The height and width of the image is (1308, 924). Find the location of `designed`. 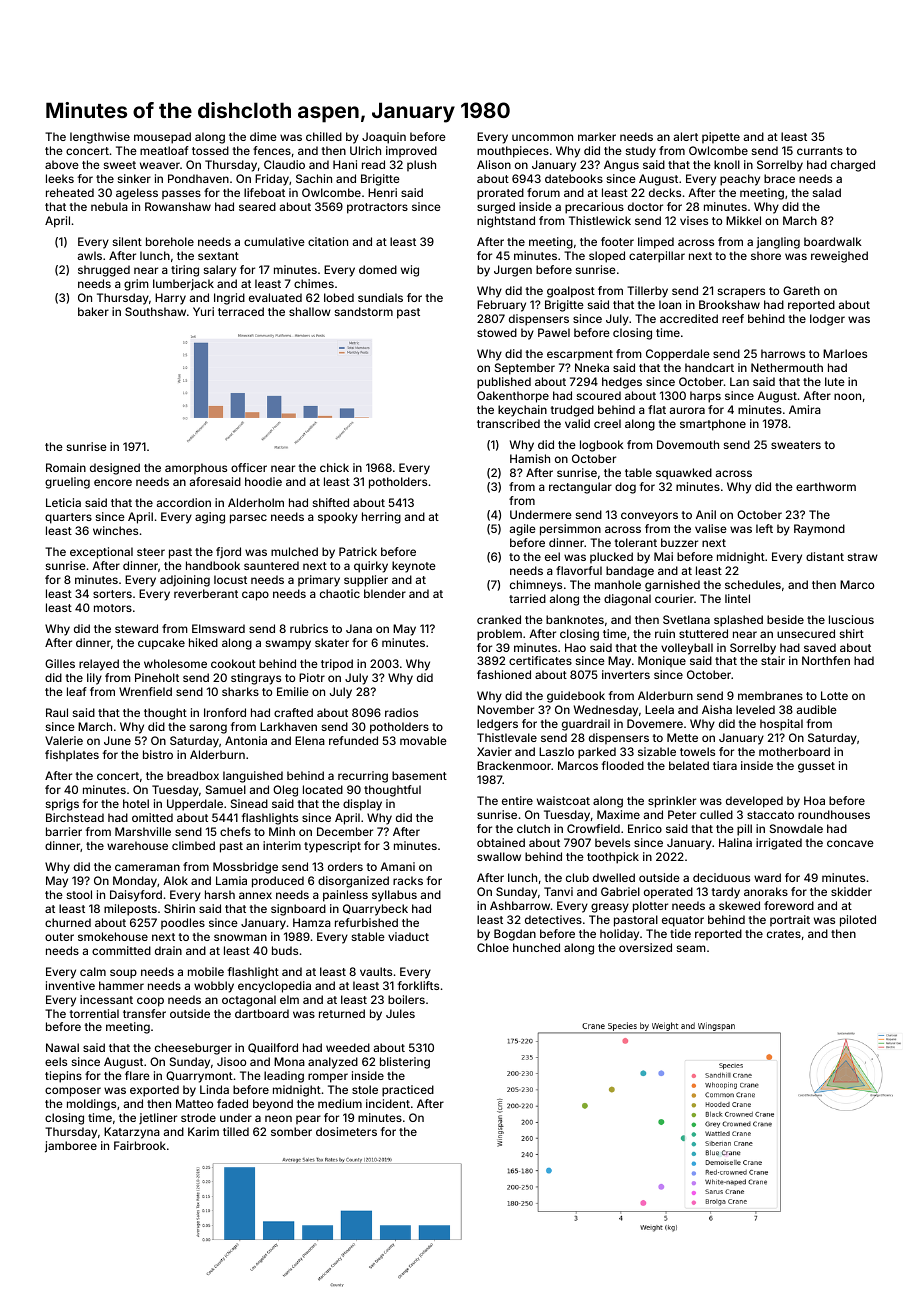

designed is located at coordinates (115, 469).
